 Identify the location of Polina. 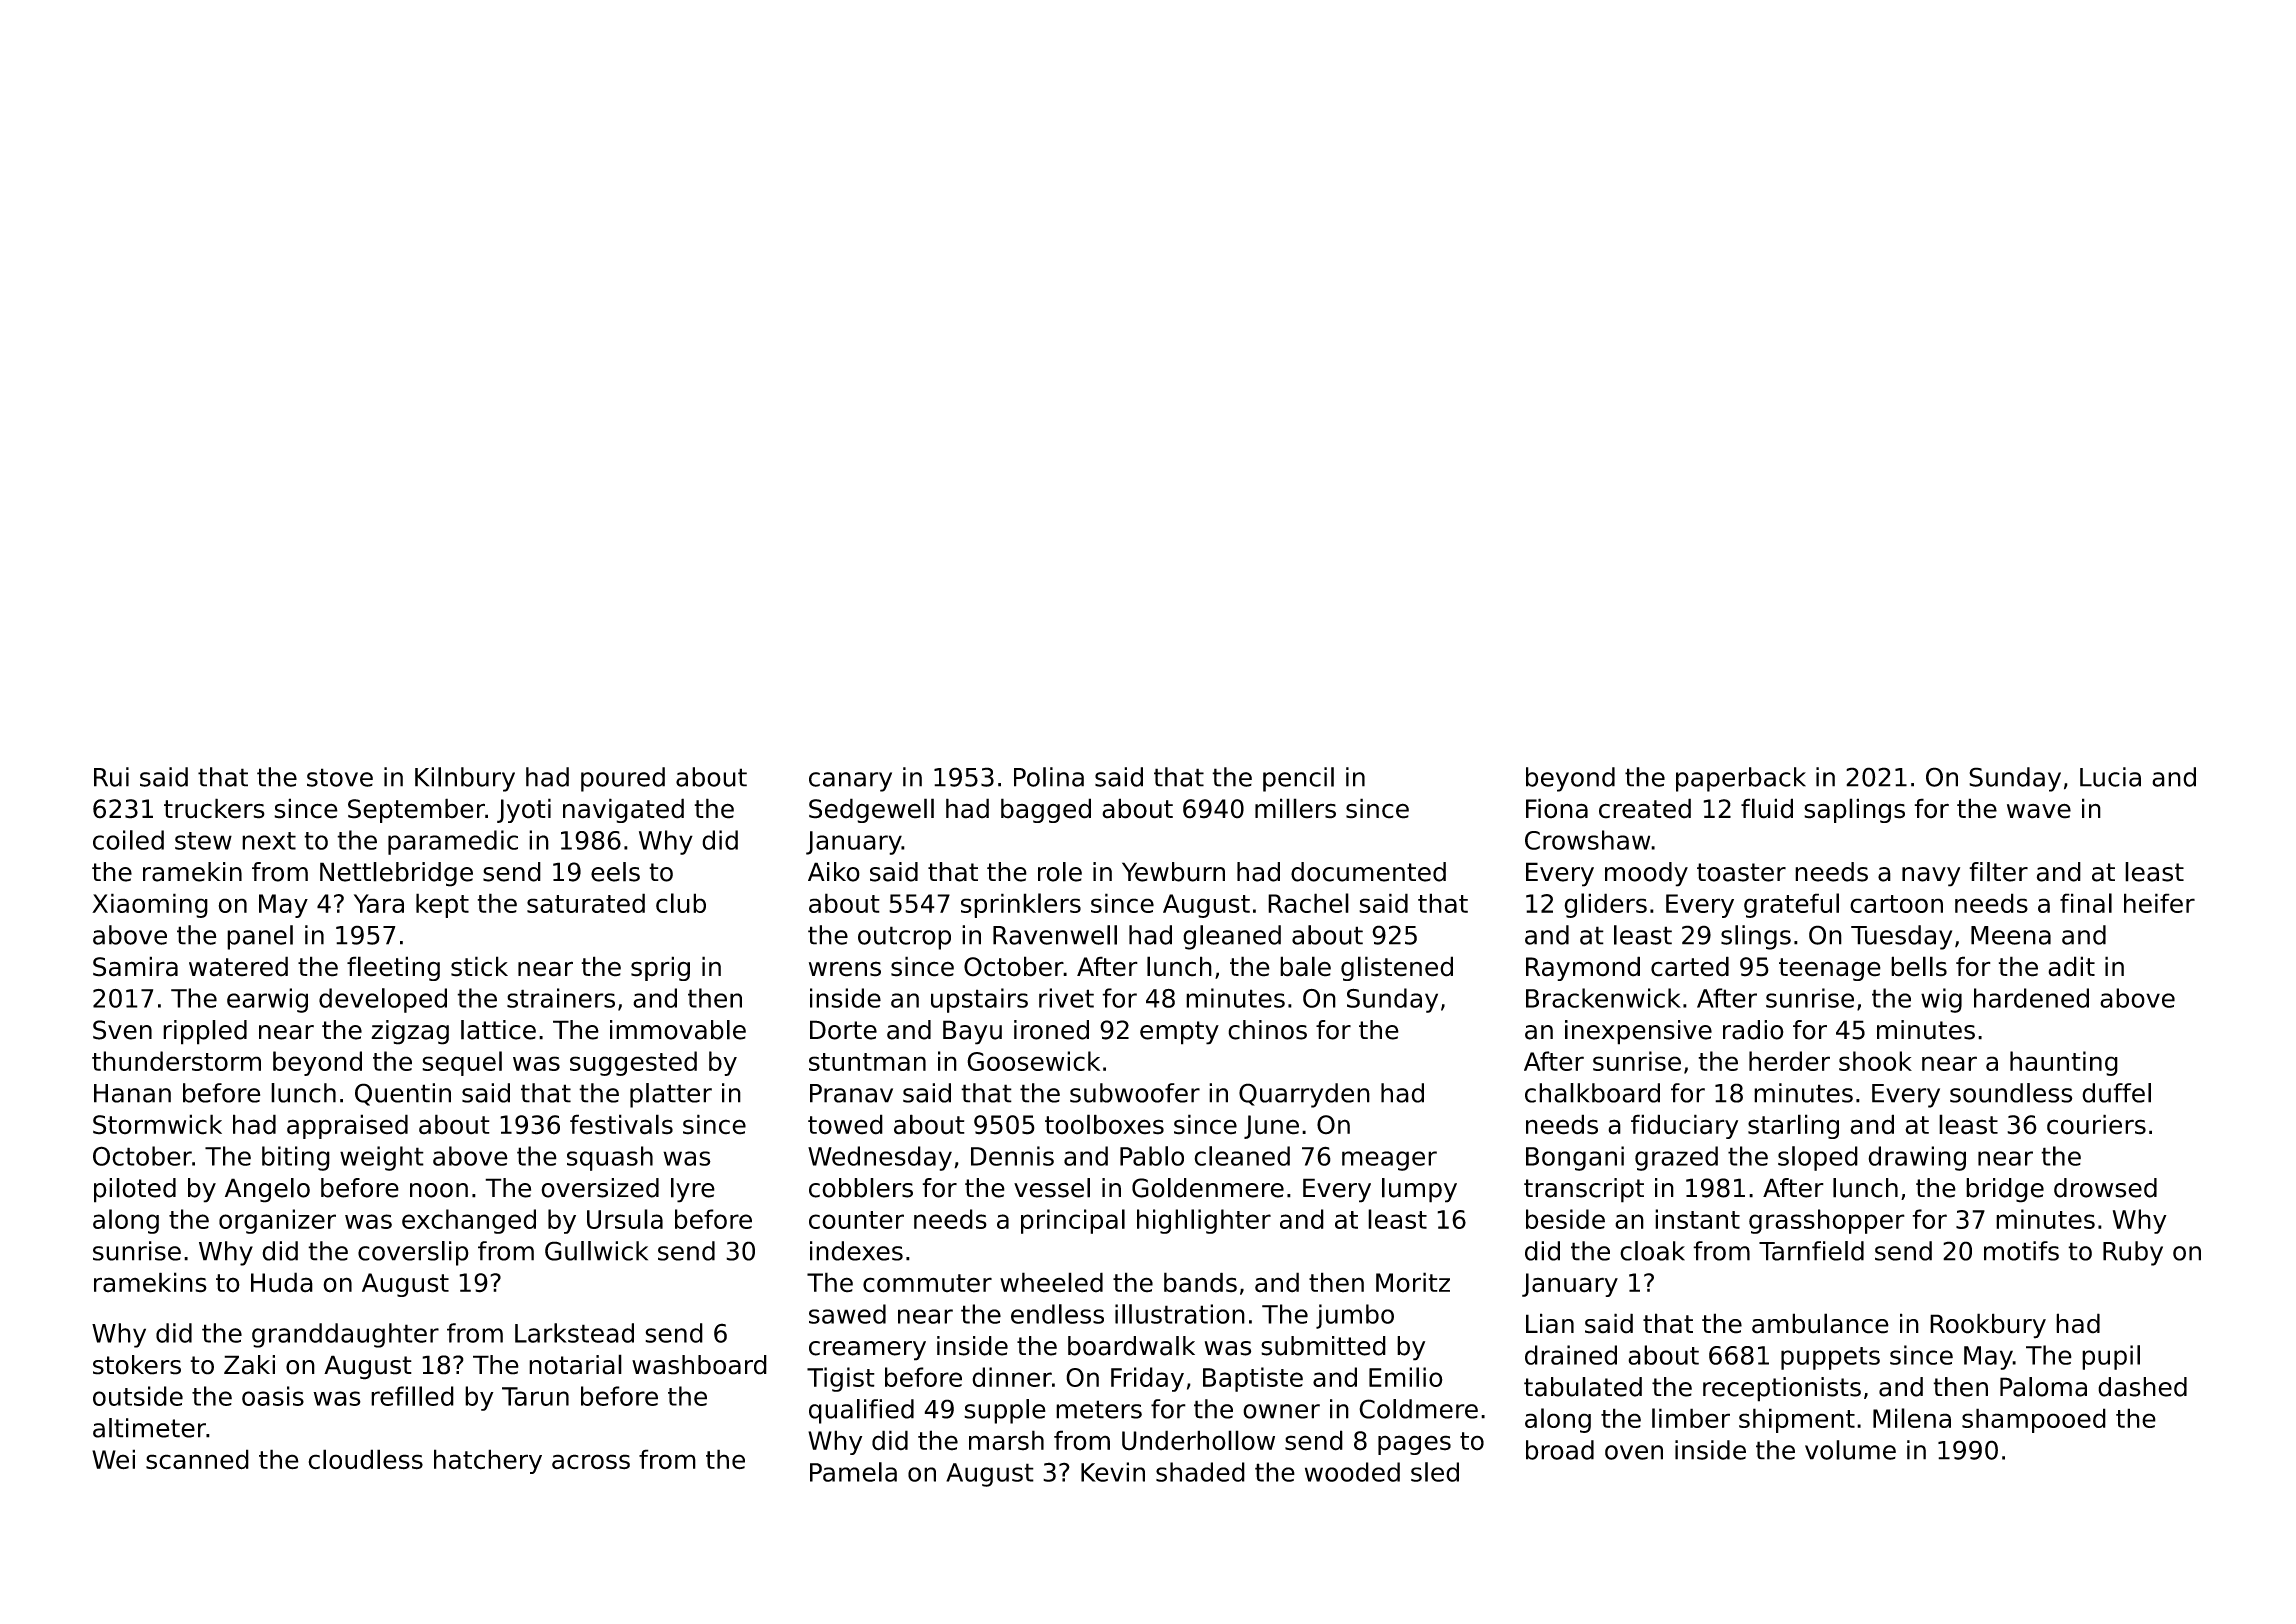
(1049, 777).
